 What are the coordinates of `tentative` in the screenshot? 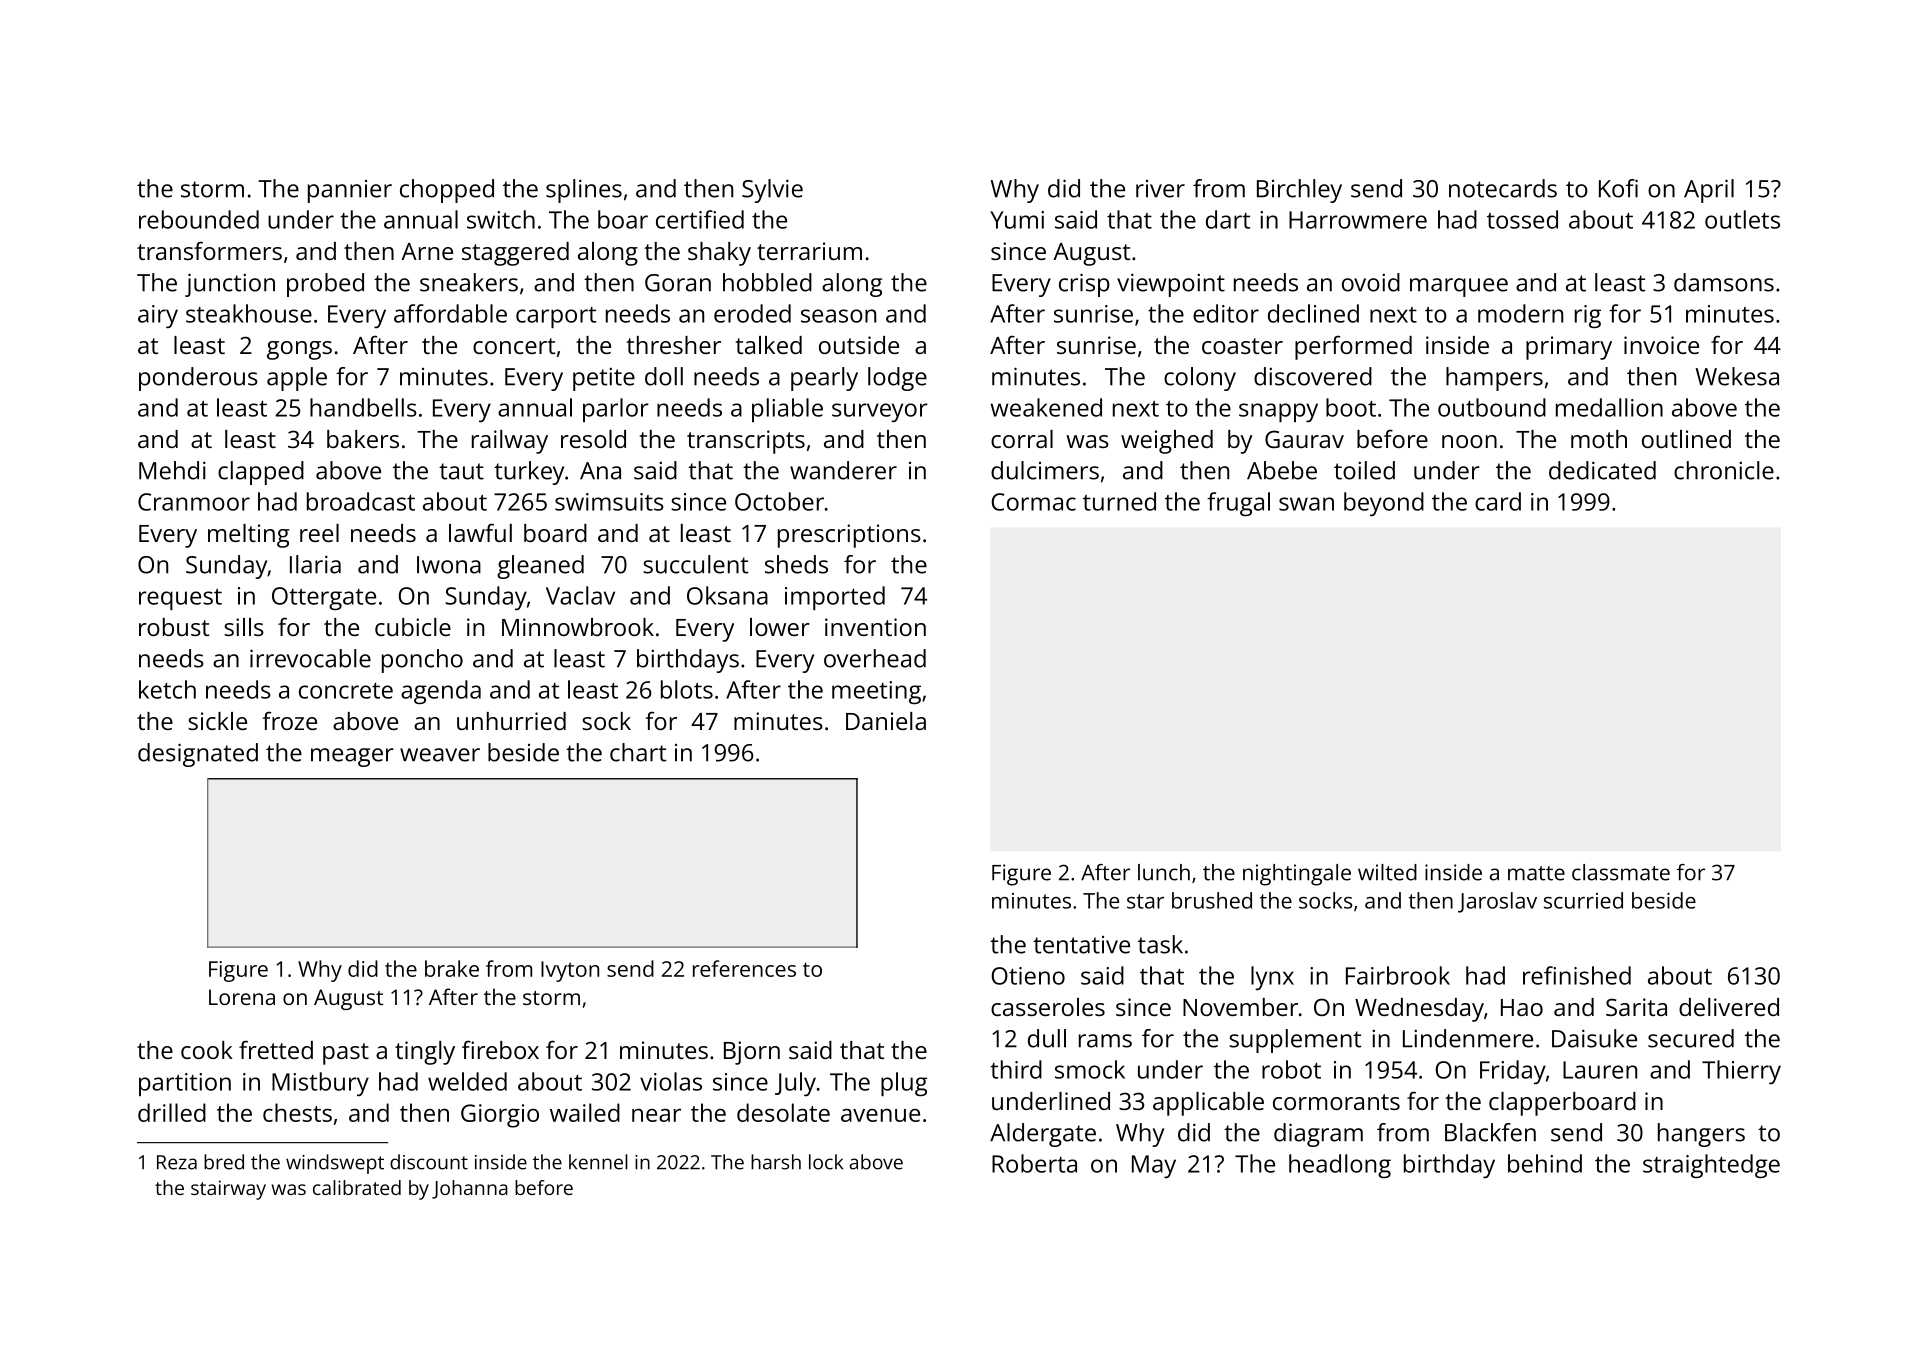 It's located at (1081, 945).
